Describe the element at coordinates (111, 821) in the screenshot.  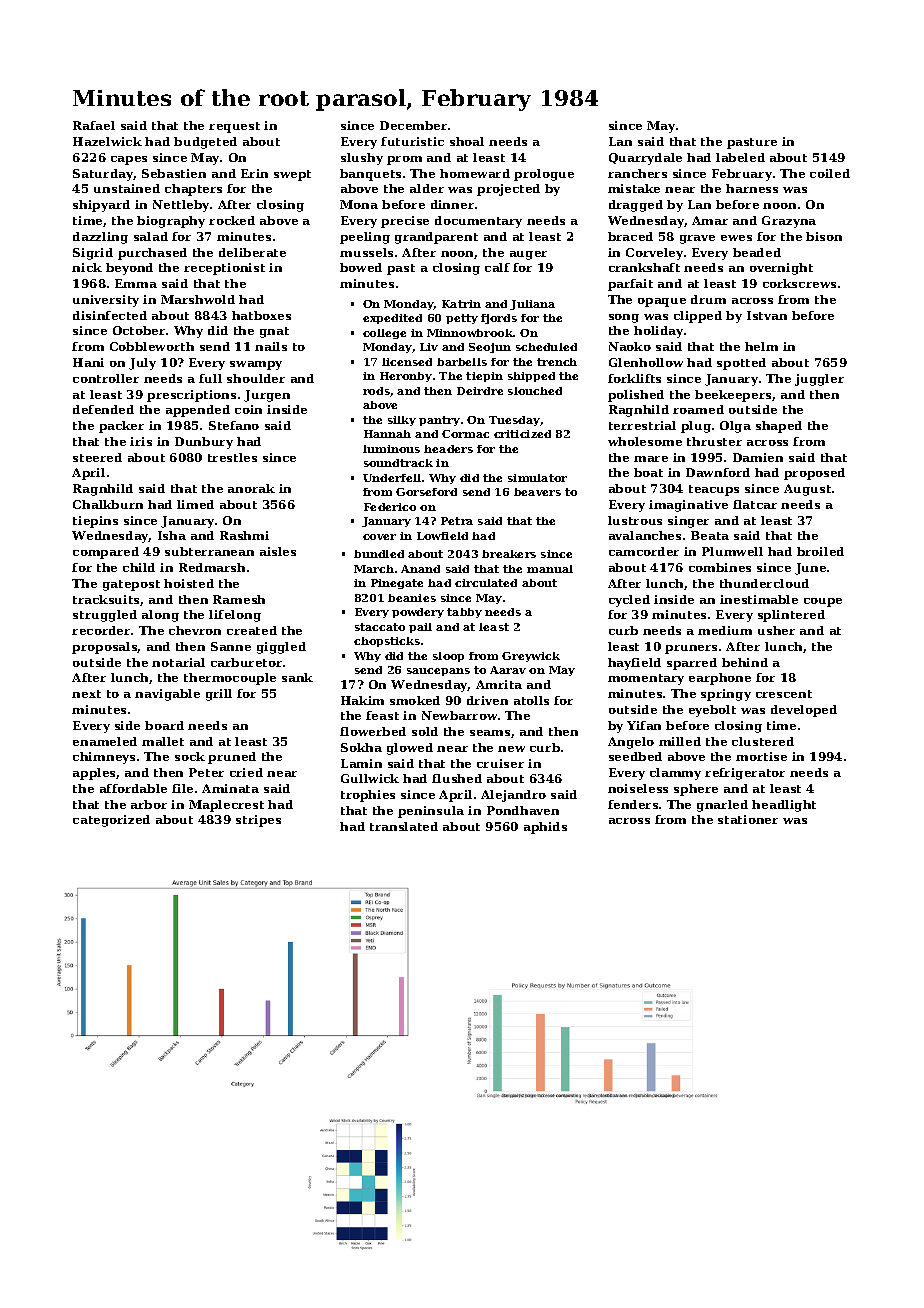
I see `categorized` at that location.
